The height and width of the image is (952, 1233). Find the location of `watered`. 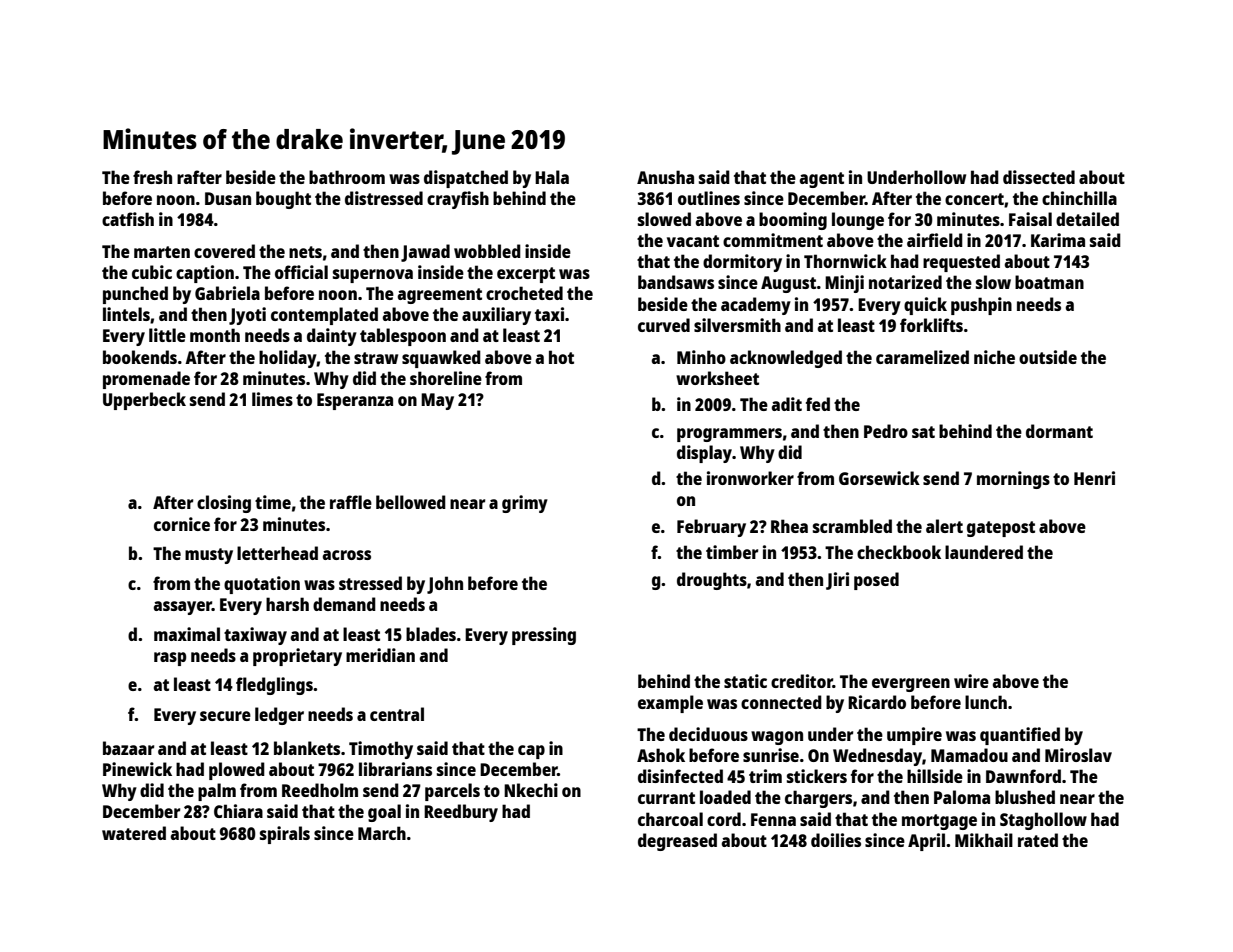

watered is located at coordinates (134, 833).
